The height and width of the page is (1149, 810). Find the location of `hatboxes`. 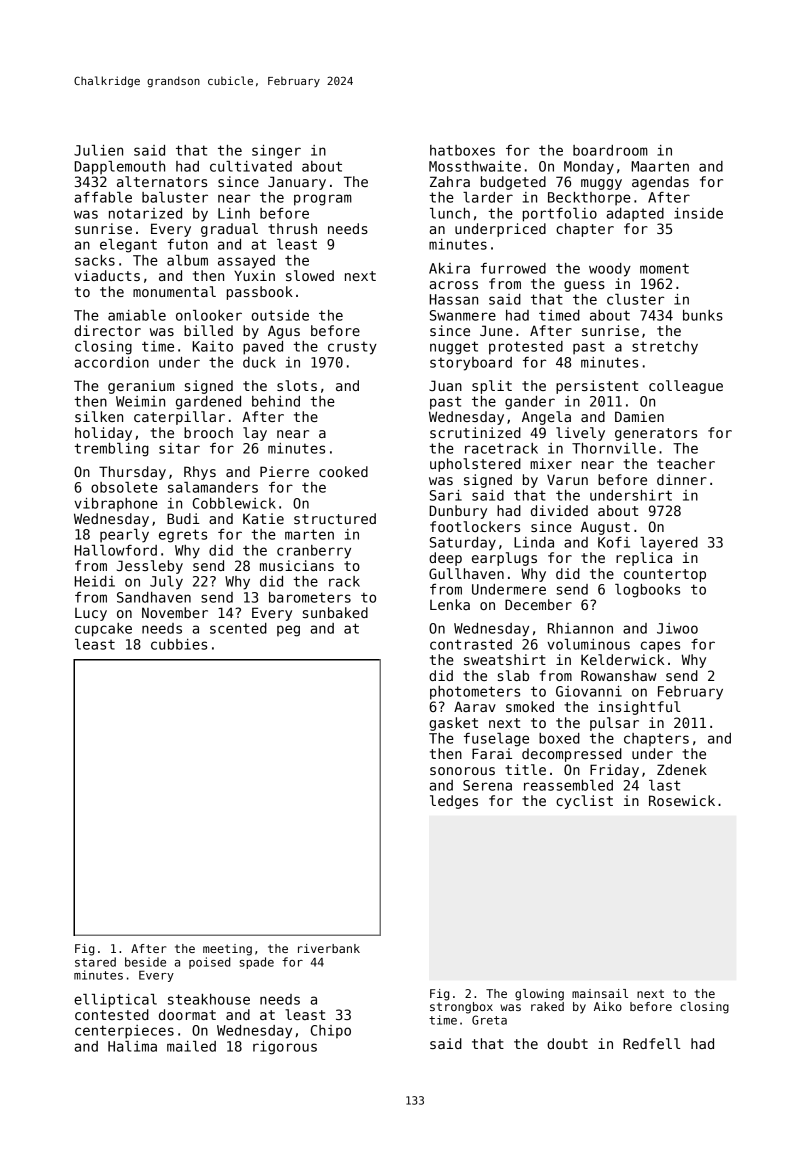

hatboxes is located at coordinates (462, 150).
